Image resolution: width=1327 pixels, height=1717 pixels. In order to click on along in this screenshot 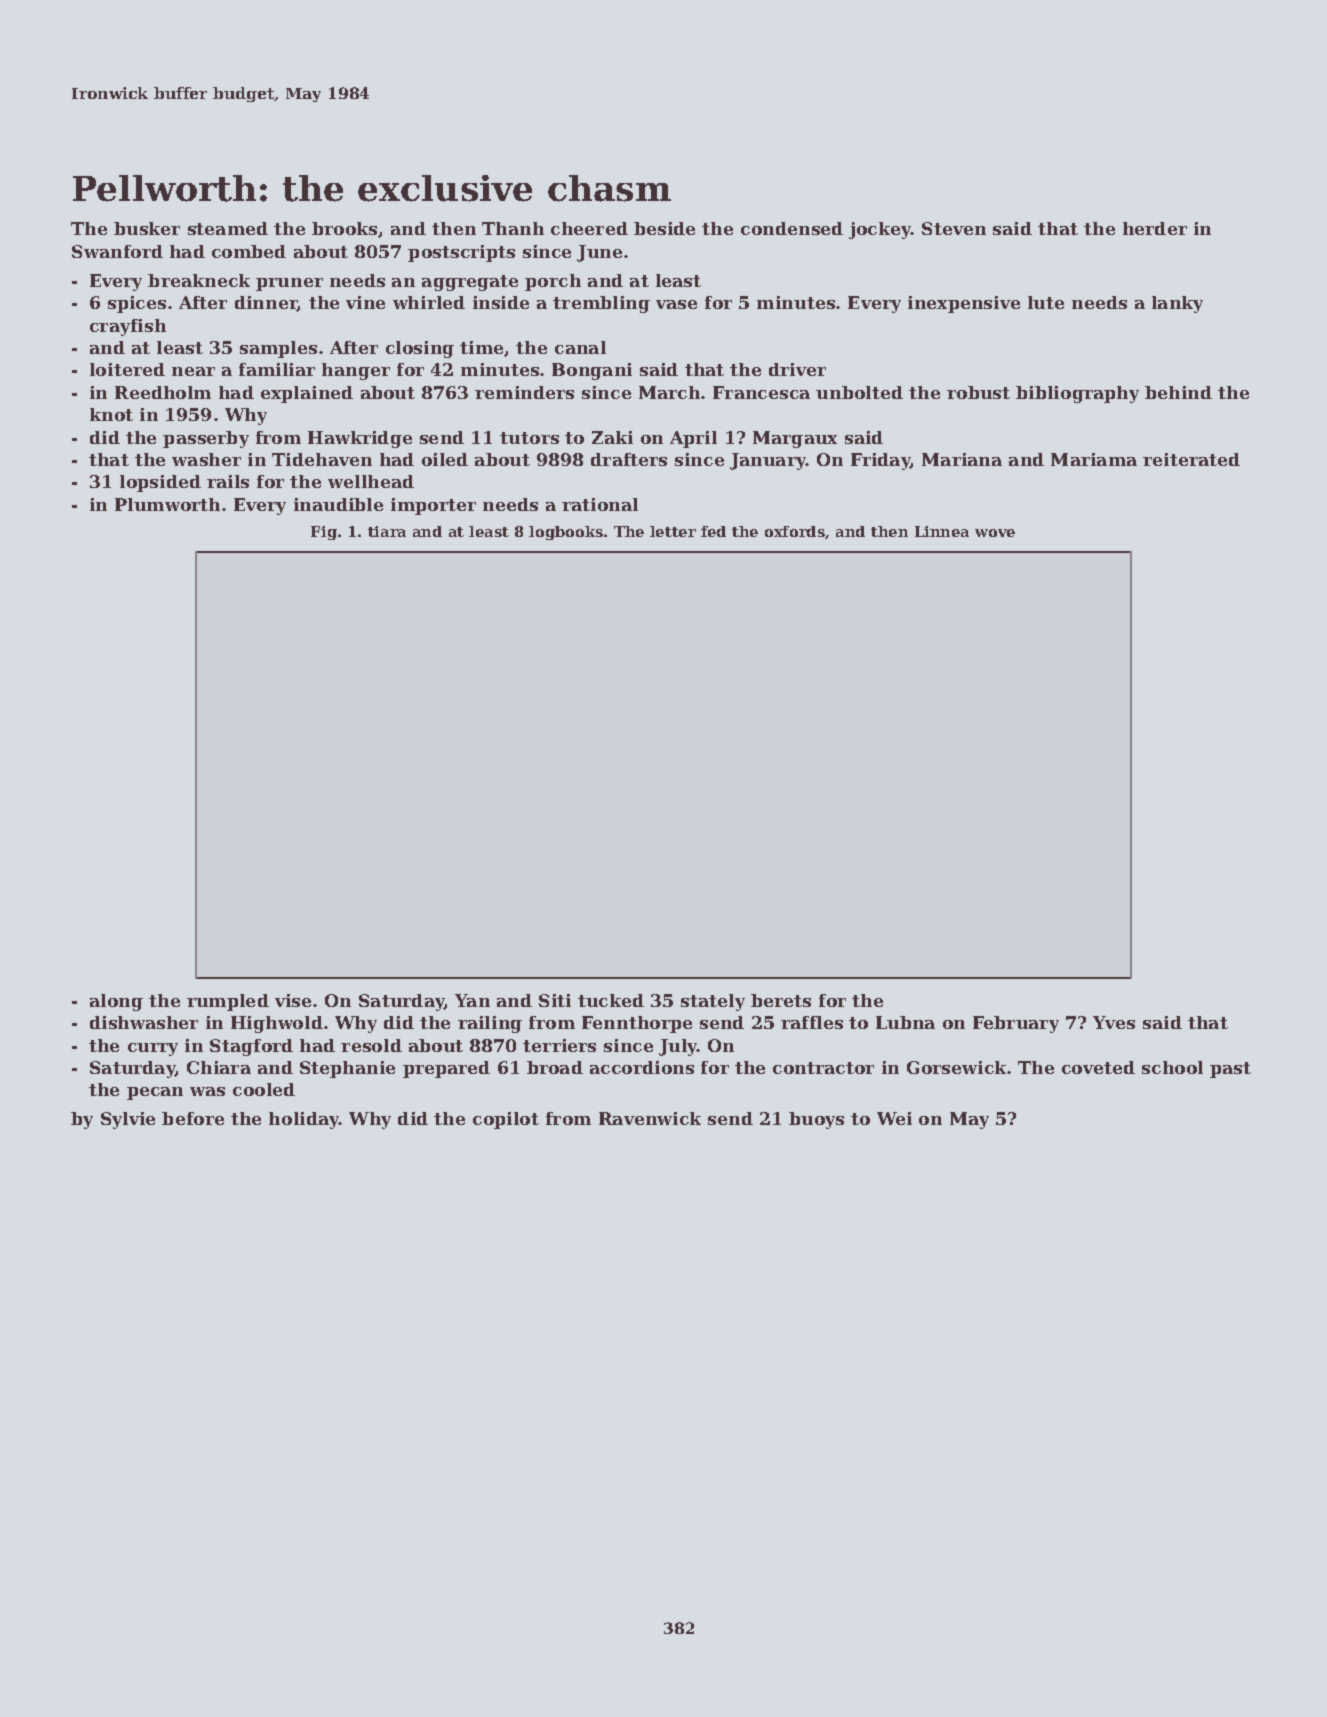, I will do `click(116, 1002)`.
